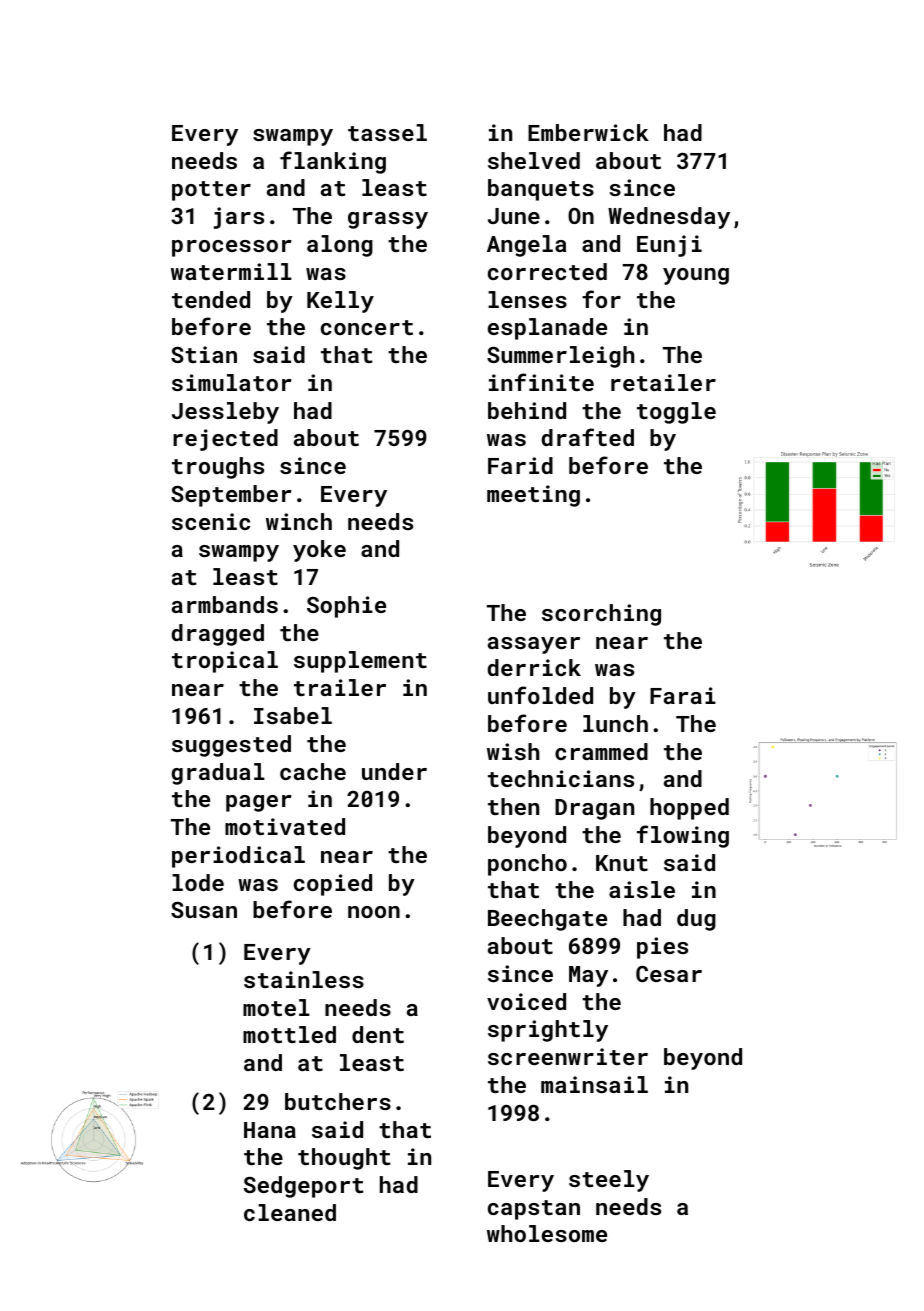  What do you see at coordinates (340, 302) in the image?
I see `Kelly` at bounding box center [340, 302].
